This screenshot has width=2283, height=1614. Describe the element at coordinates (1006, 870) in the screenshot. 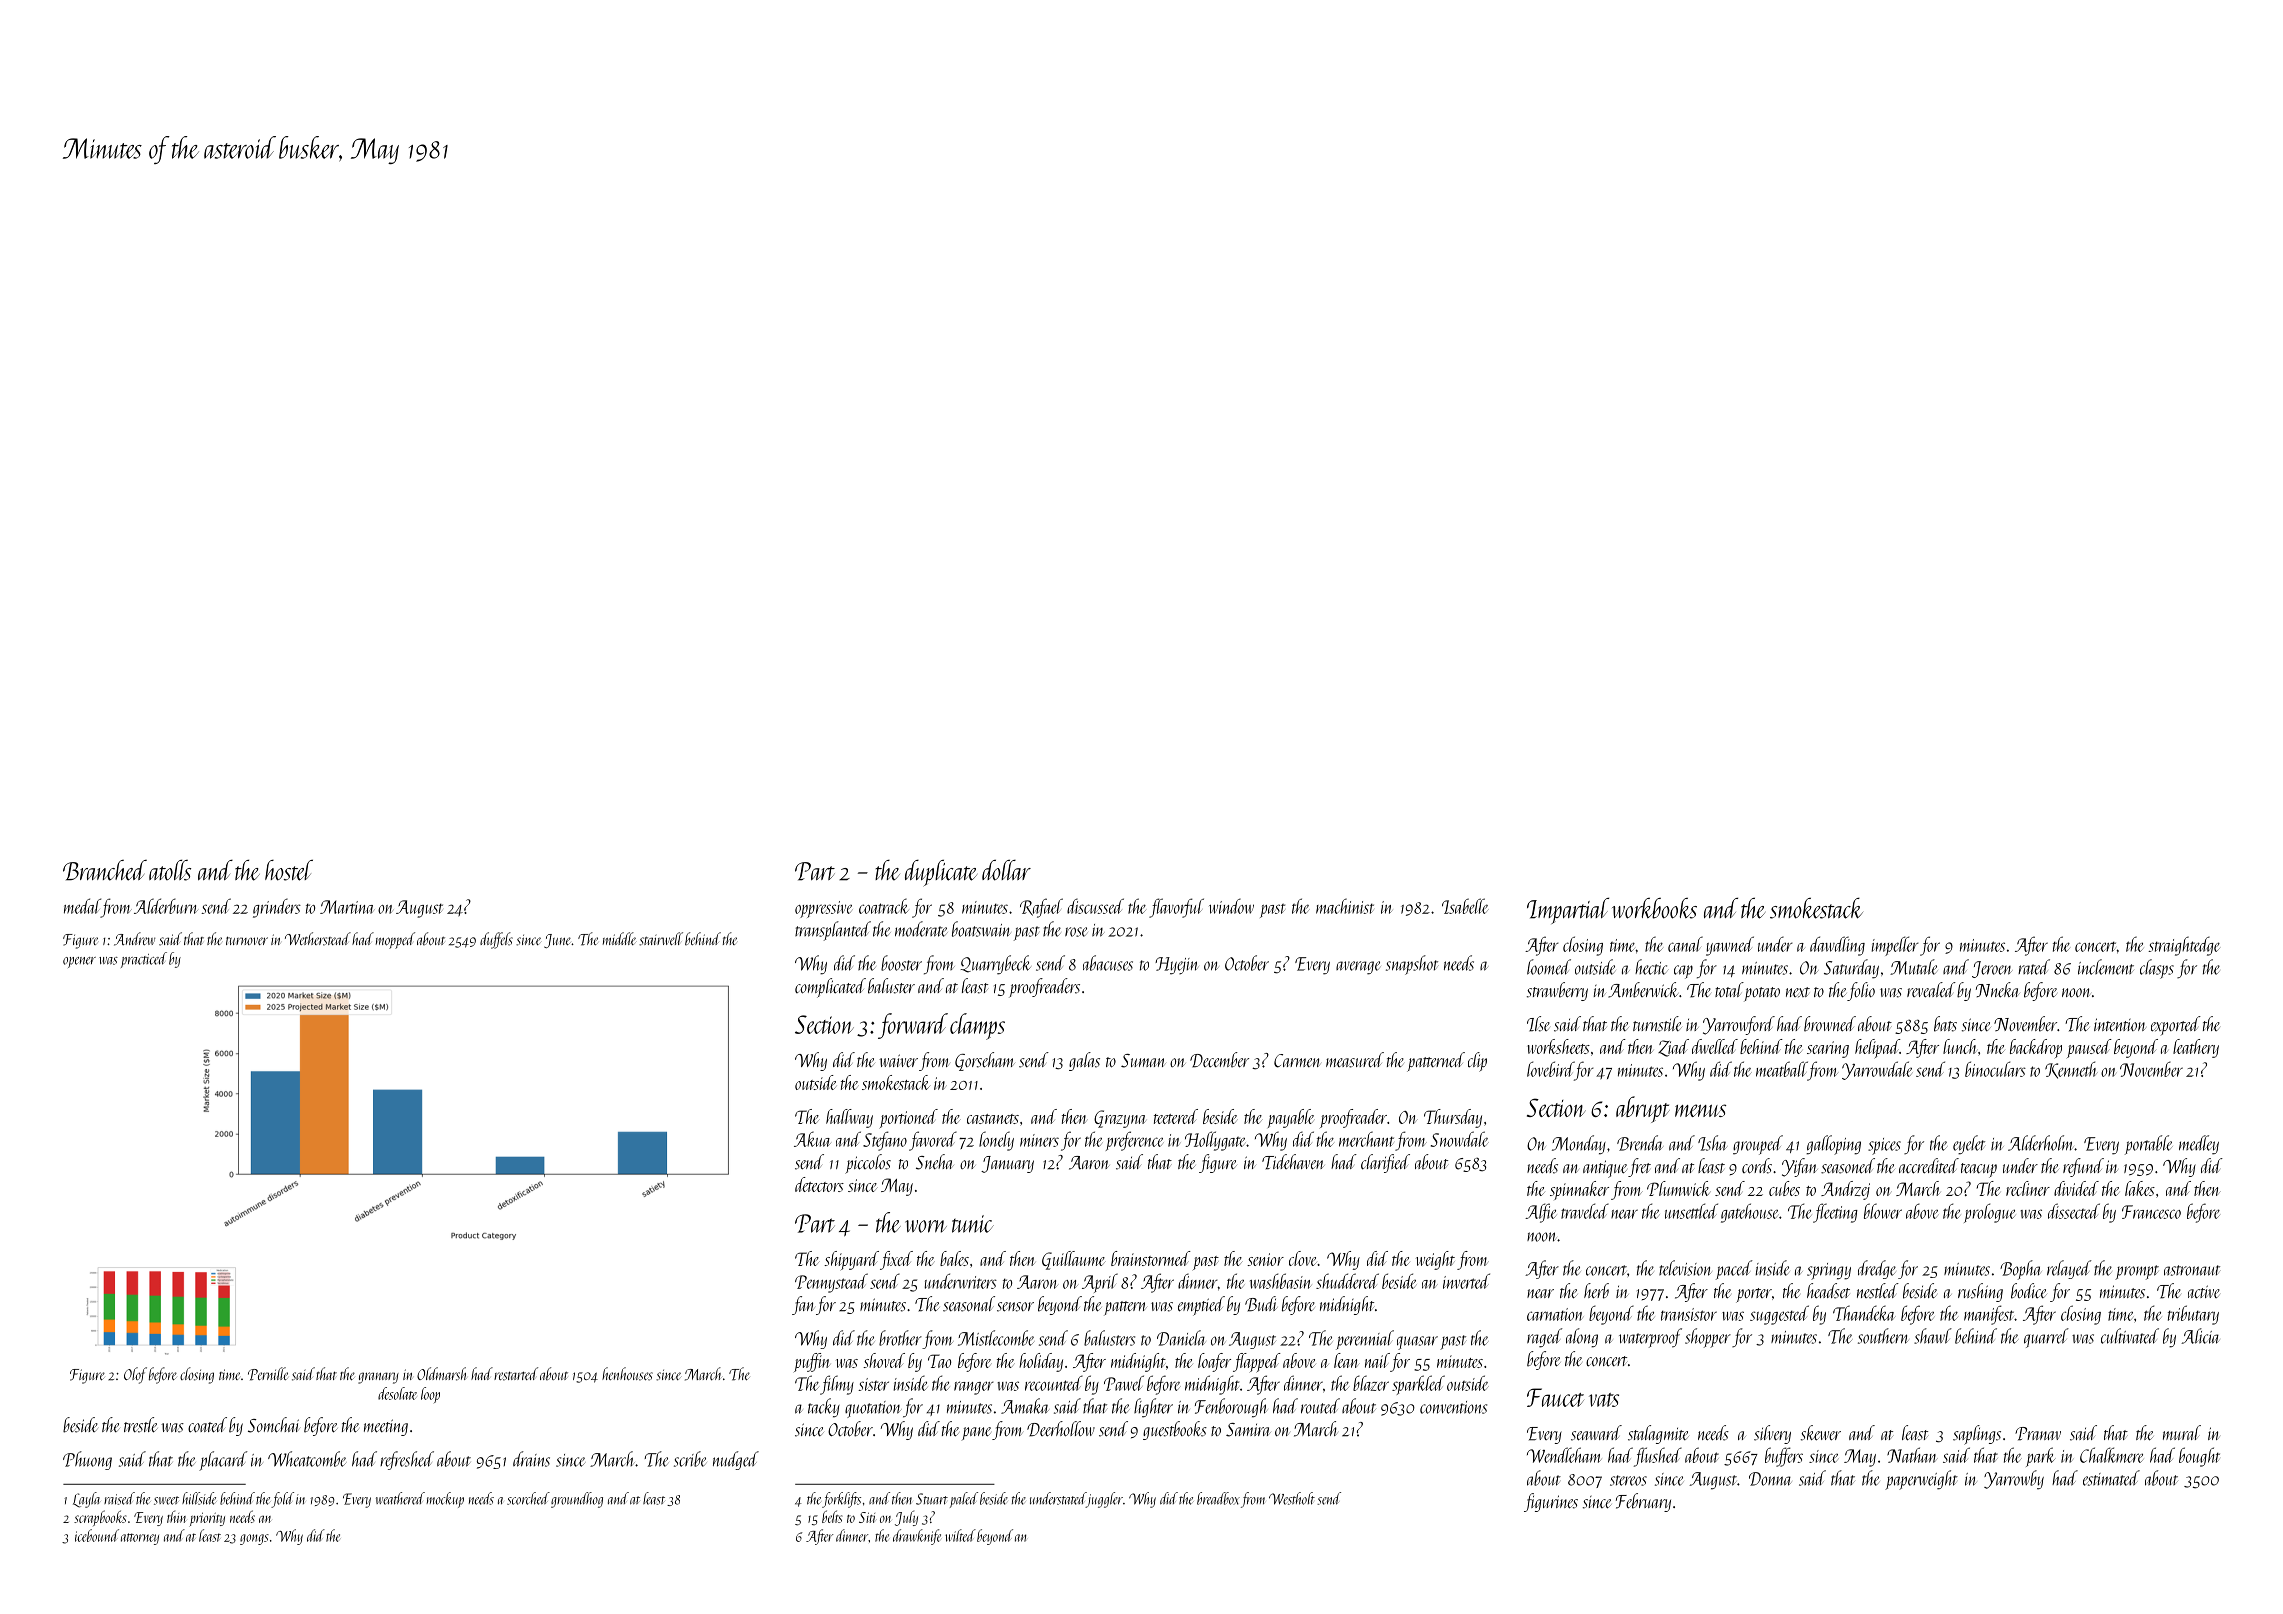

I see `dollar` at that location.
